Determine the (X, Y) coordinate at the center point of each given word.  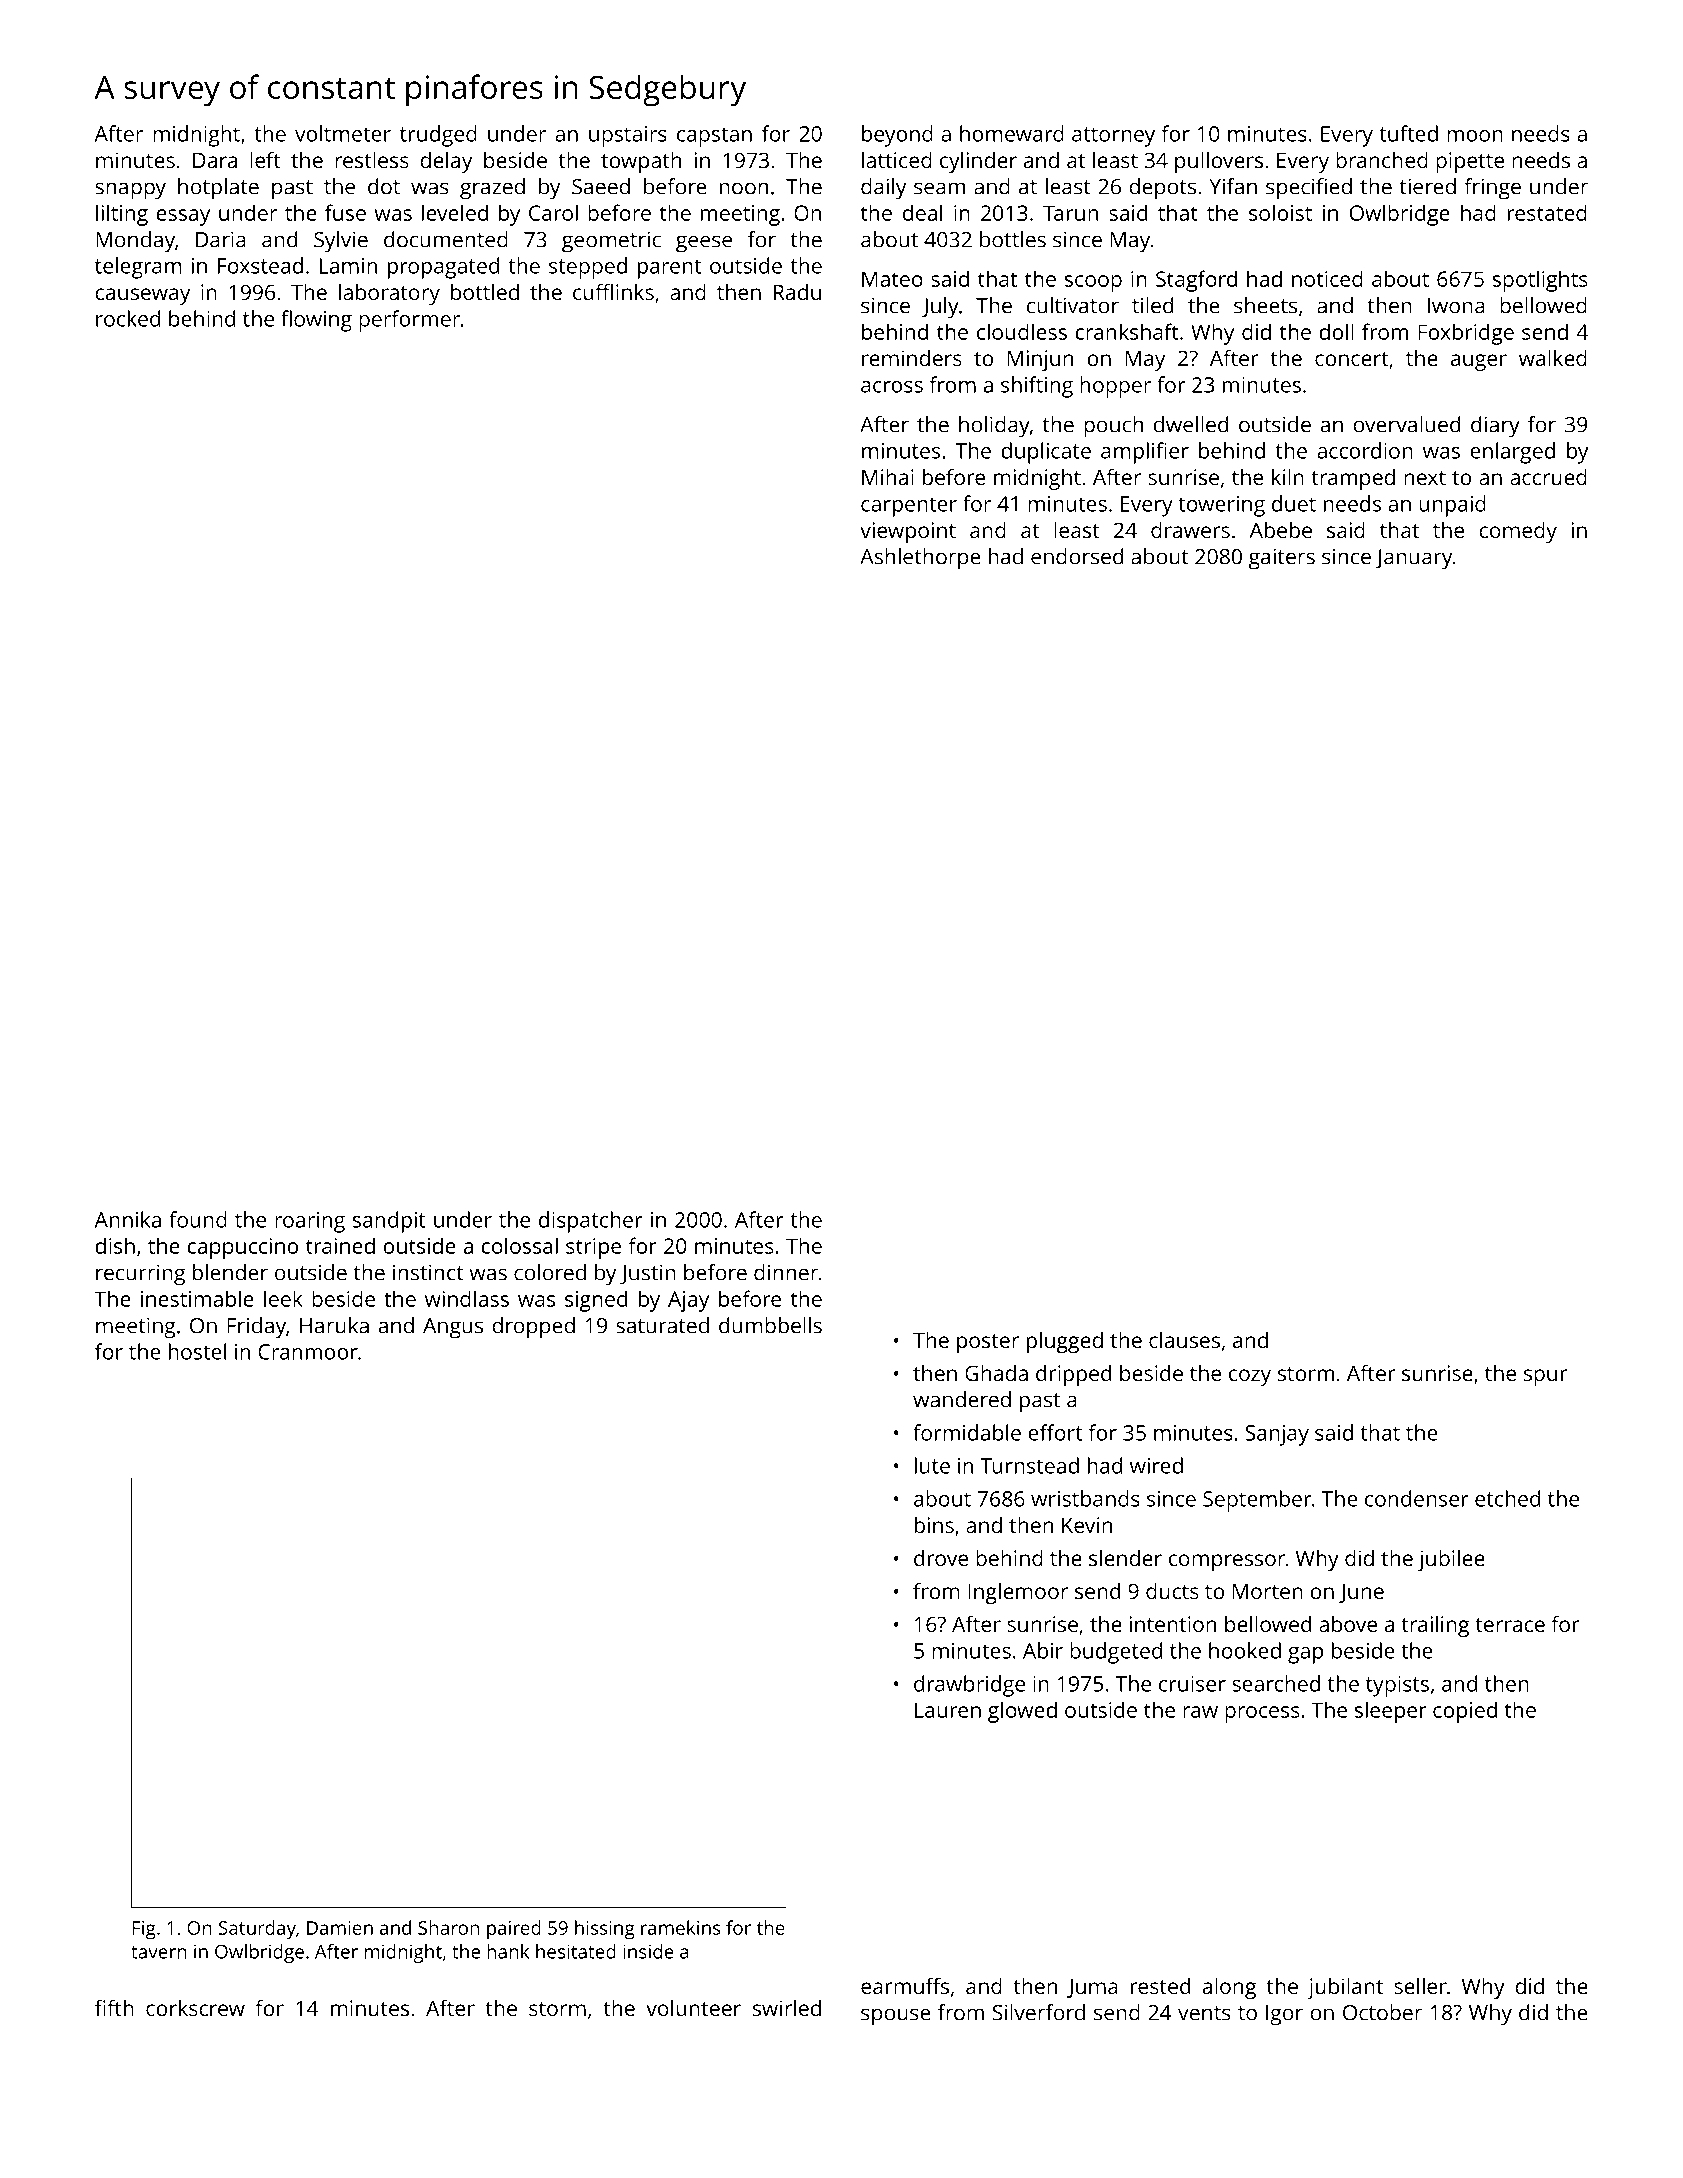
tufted (1409, 133)
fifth (114, 2007)
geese (704, 244)
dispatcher (591, 1222)
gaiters (1282, 559)
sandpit (389, 1222)
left (265, 159)
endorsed (1077, 556)
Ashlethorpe (920, 559)
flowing (316, 321)
